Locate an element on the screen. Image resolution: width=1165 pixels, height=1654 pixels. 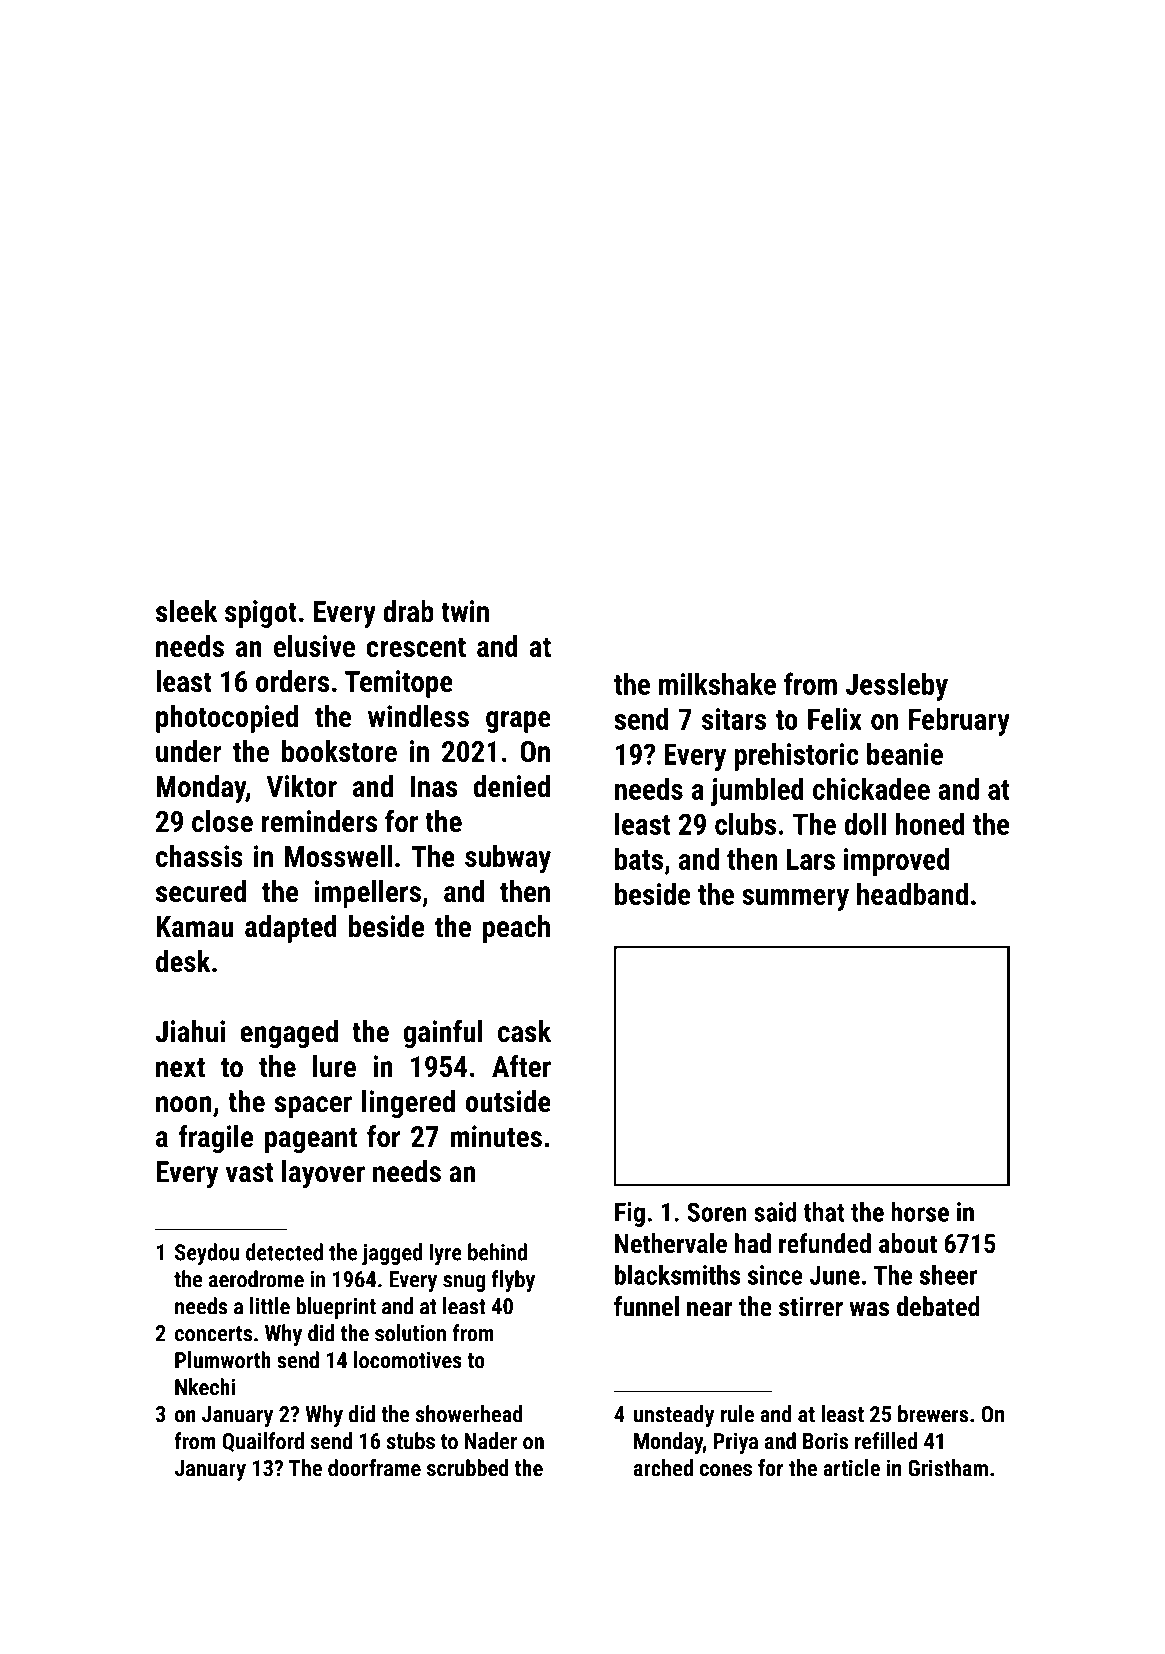
spigot is located at coordinates (261, 614).
